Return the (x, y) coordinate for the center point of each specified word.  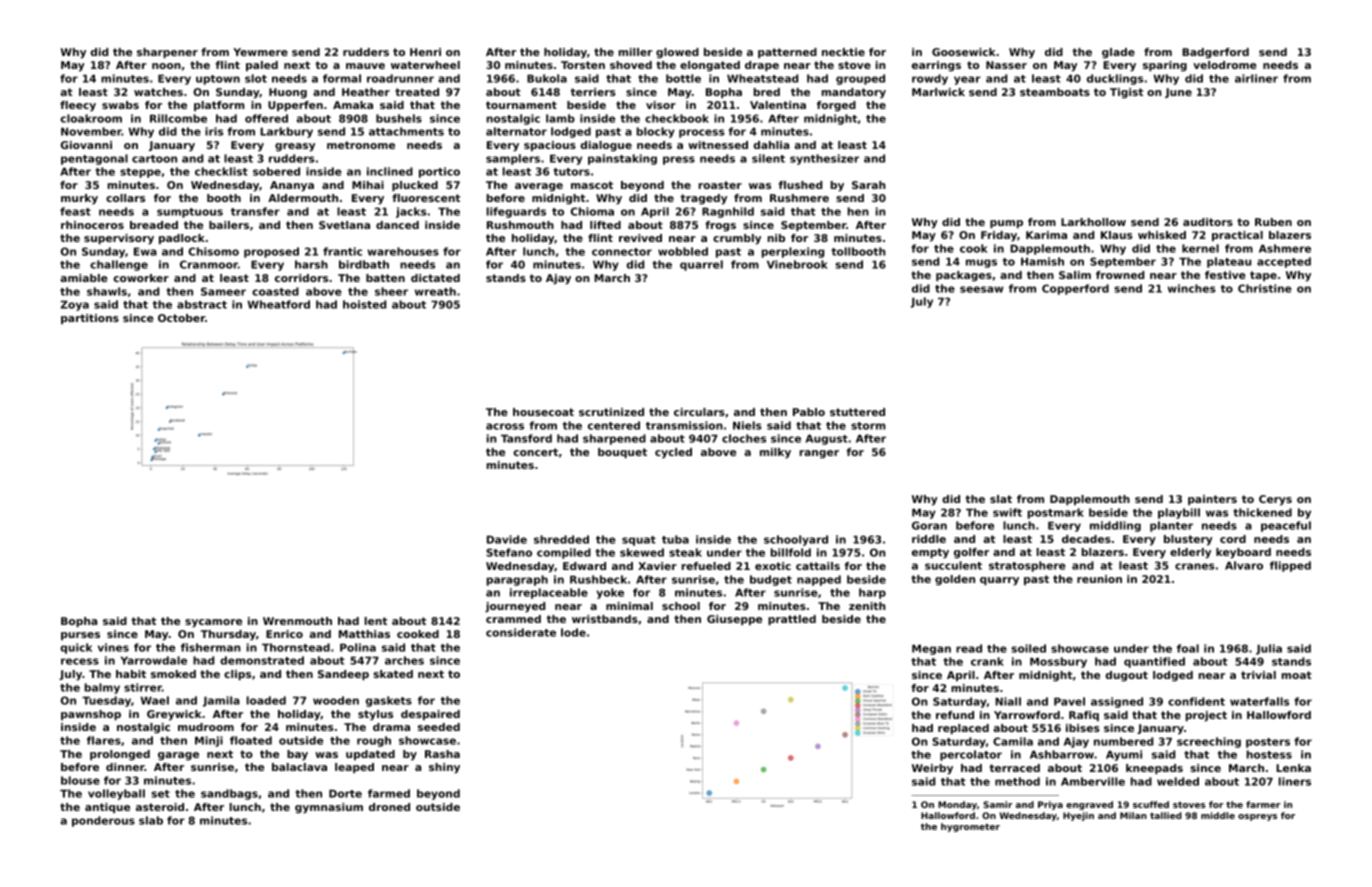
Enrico (284, 634)
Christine (1265, 288)
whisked (1162, 235)
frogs (720, 226)
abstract (202, 304)
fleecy (78, 106)
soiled (1028, 648)
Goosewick (964, 52)
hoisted (364, 304)
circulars (699, 412)
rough (374, 741)
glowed (677, 53)
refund (955, 715)
